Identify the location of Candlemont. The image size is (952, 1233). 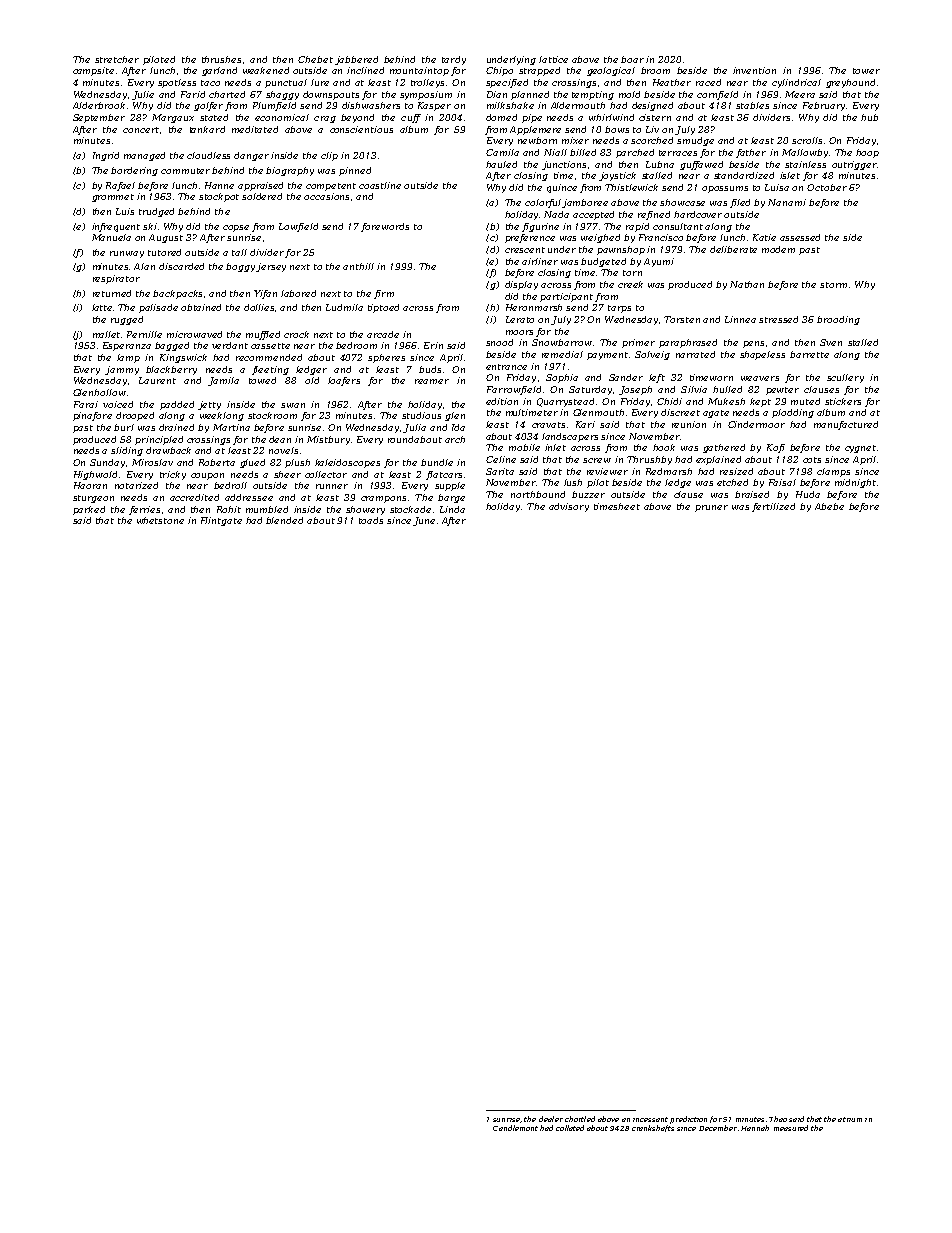
(515, 1128).
